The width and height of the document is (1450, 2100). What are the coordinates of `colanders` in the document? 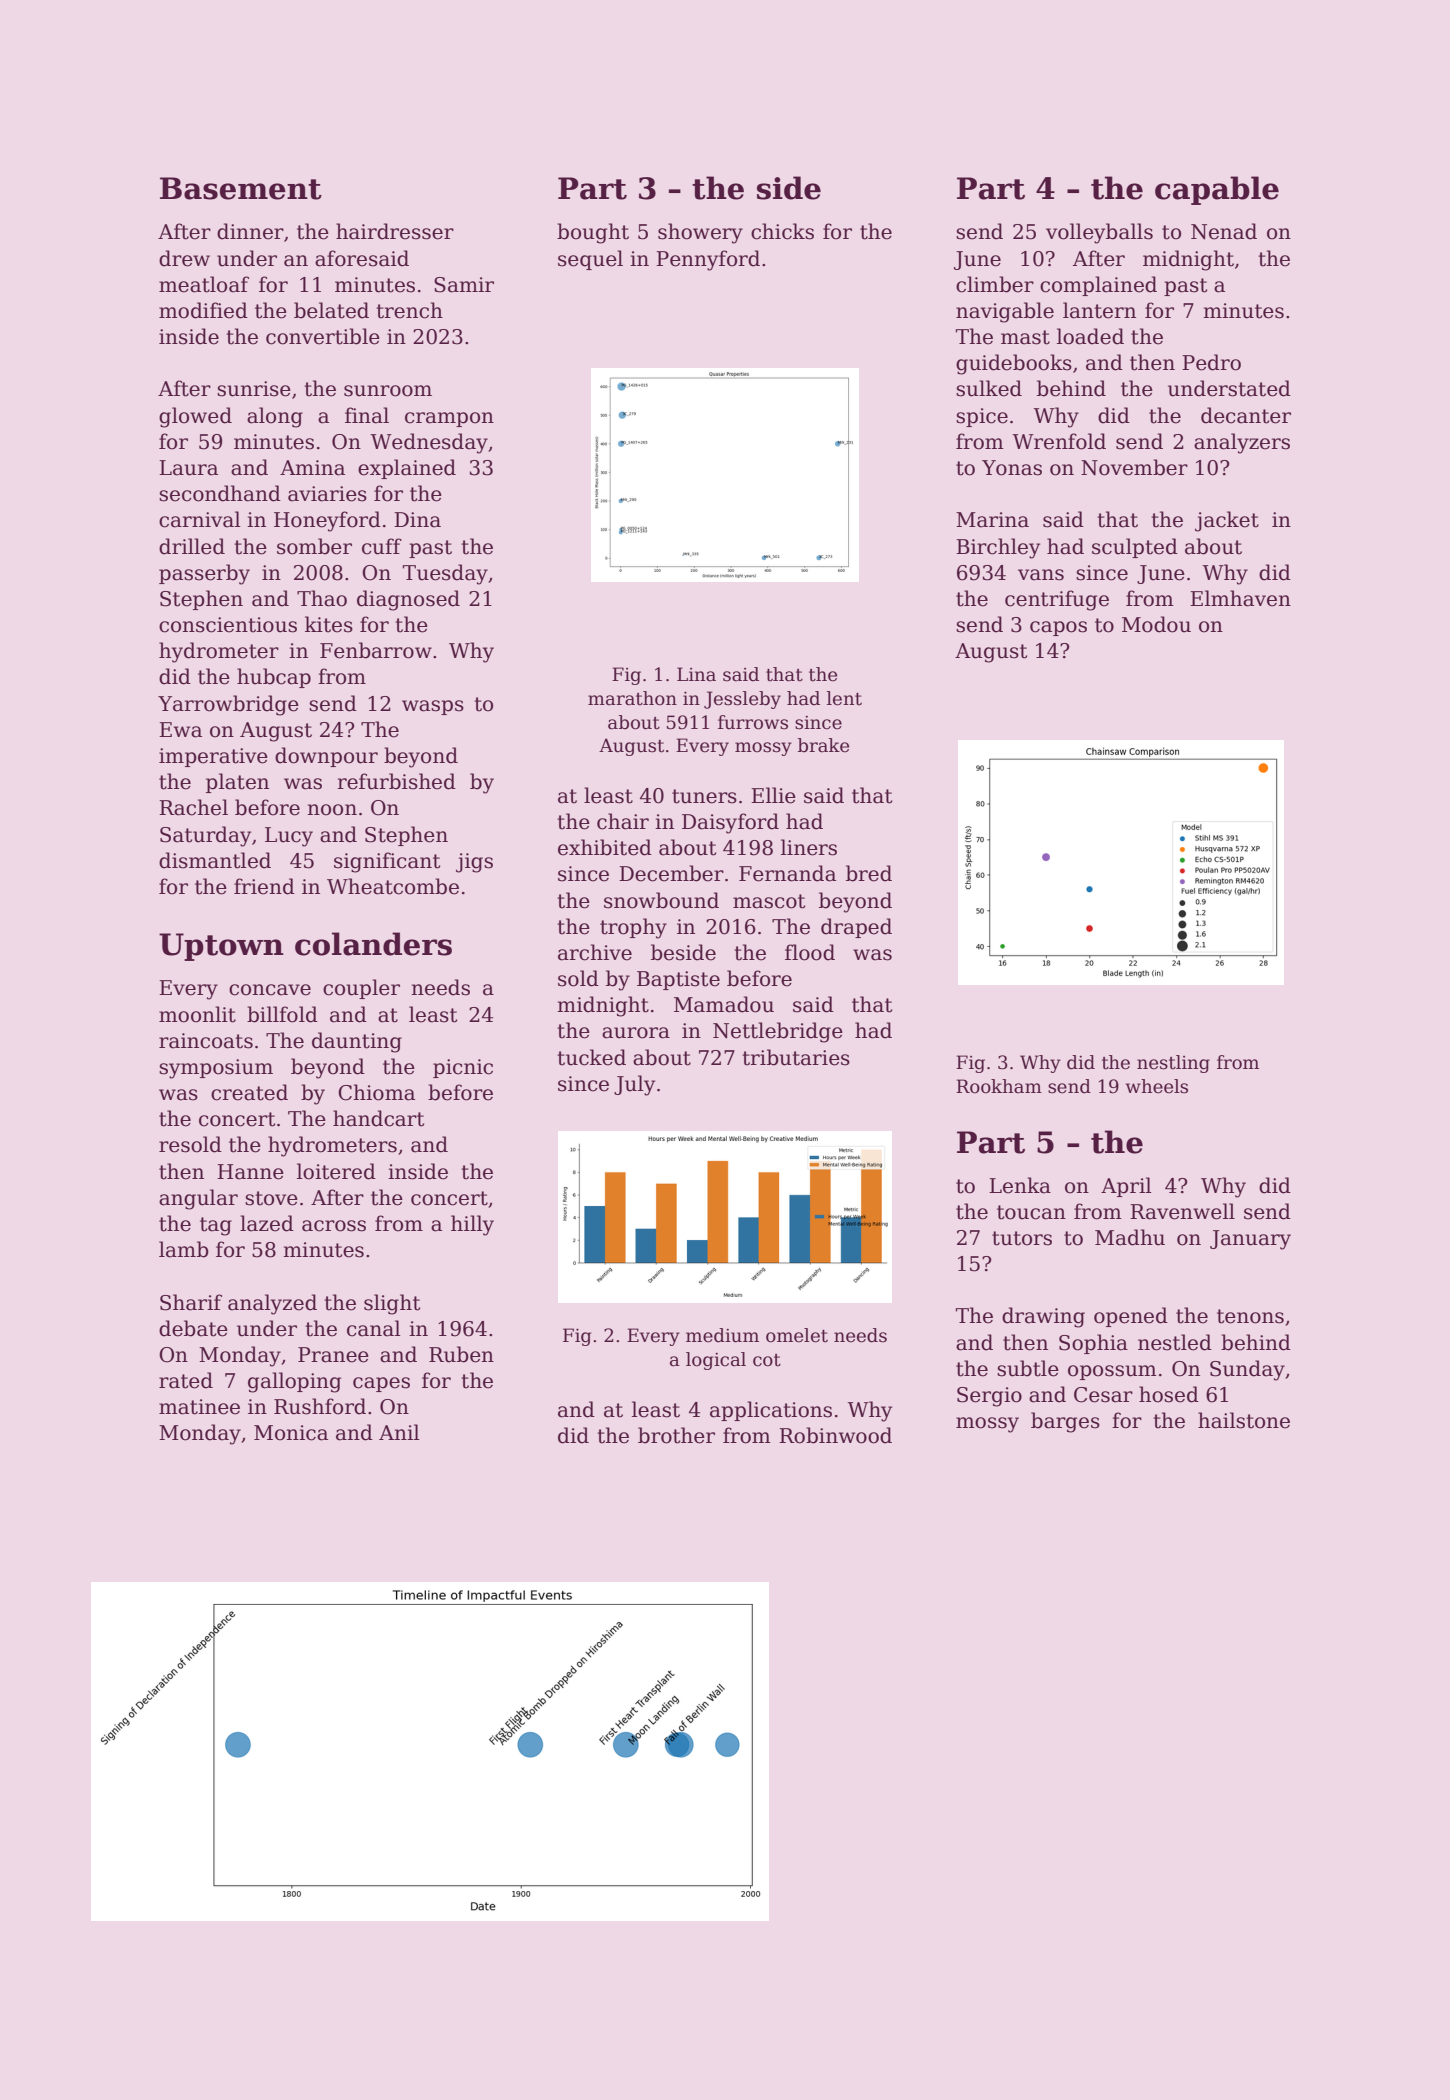 It's located at (373, 944).
